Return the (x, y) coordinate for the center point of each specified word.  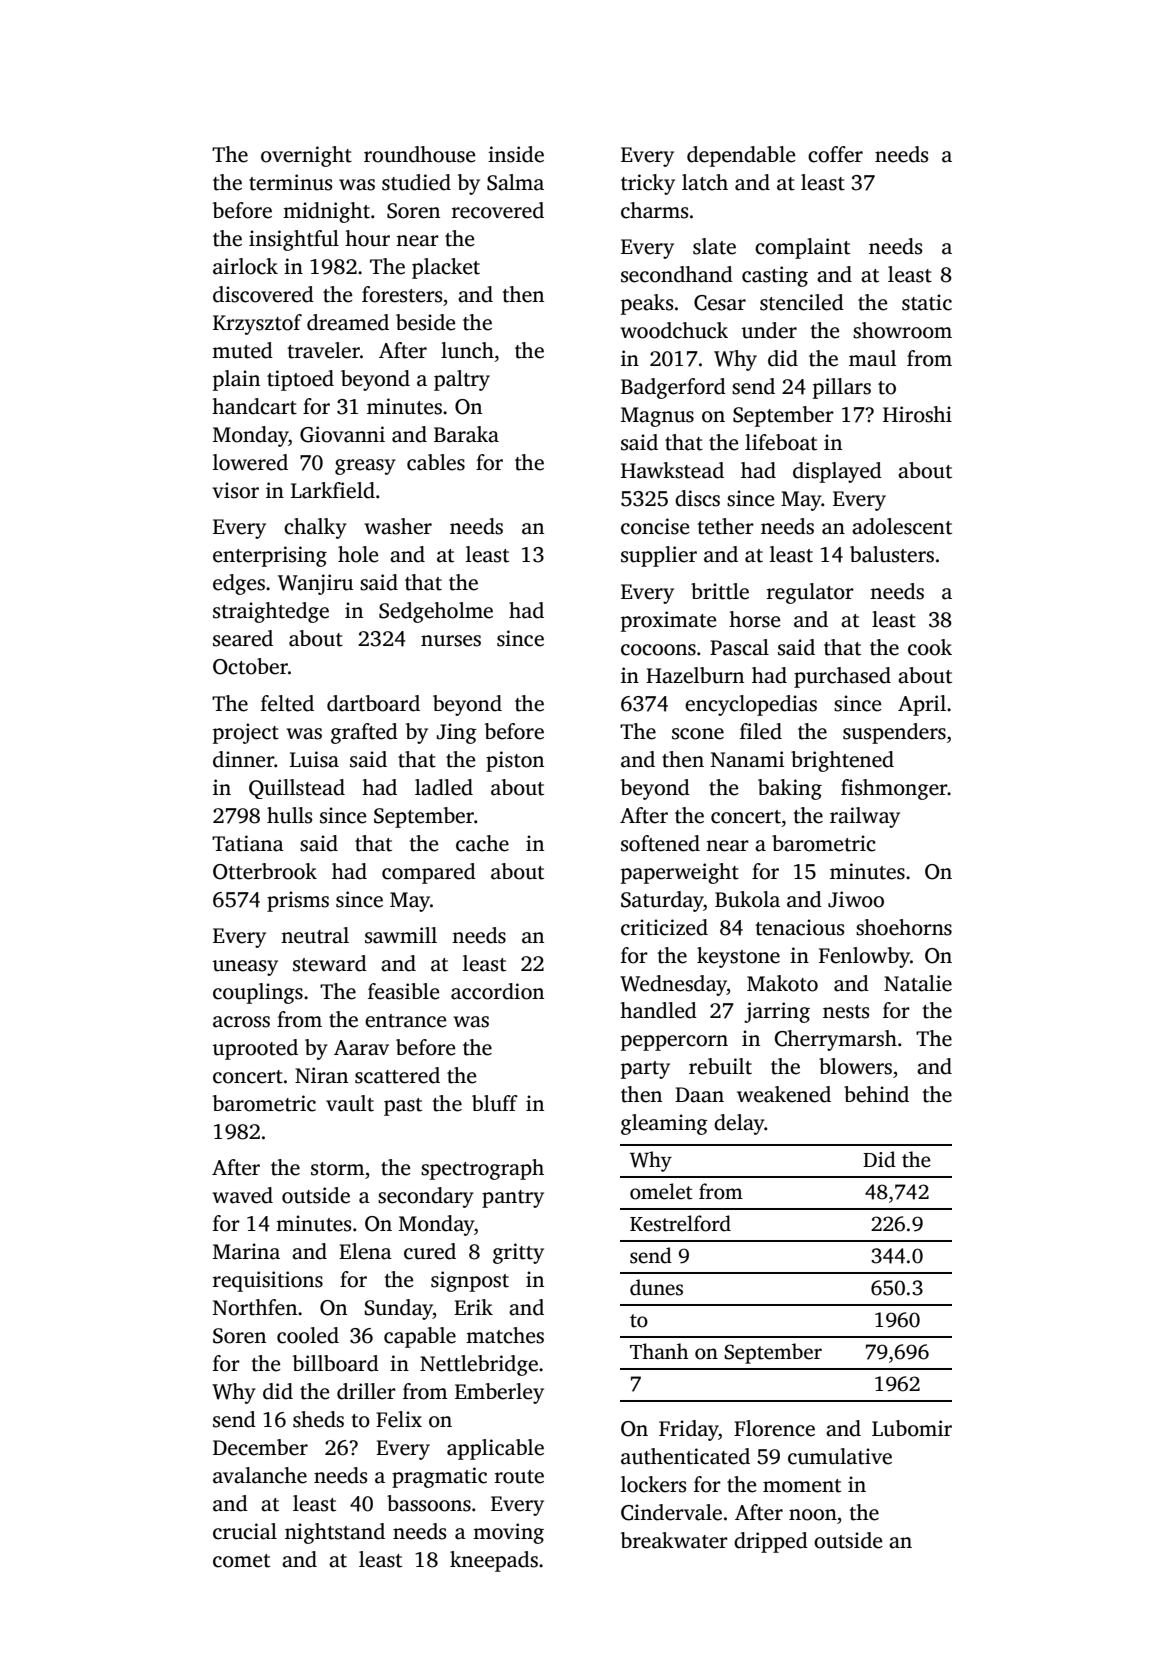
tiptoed (300, 380)
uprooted (255, 1049)
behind (876, 1094)
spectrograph (482, 1169)
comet (241, 1561)
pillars (842, 388)
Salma (515, 182)
